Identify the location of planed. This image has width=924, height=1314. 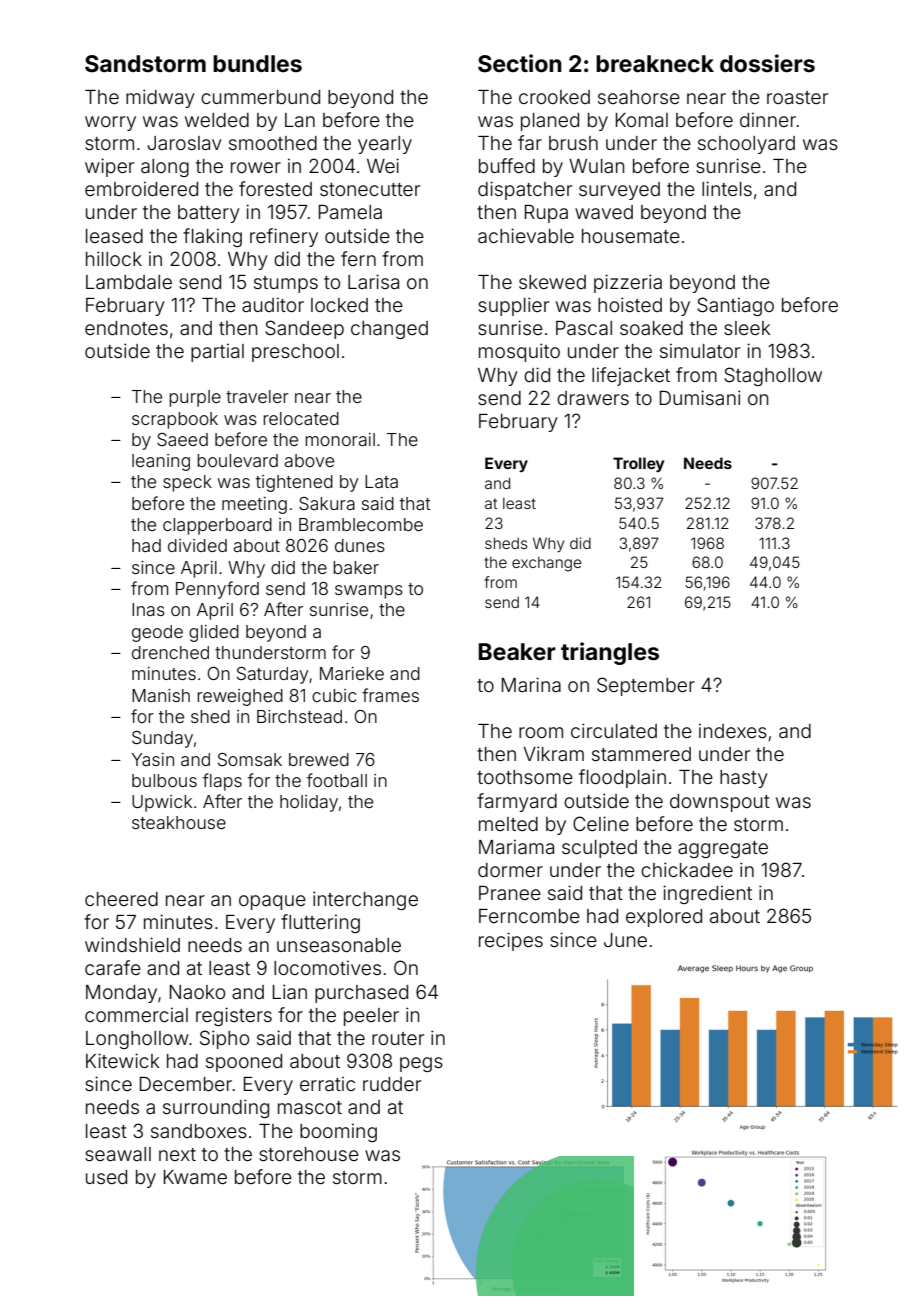
(550, 122).
